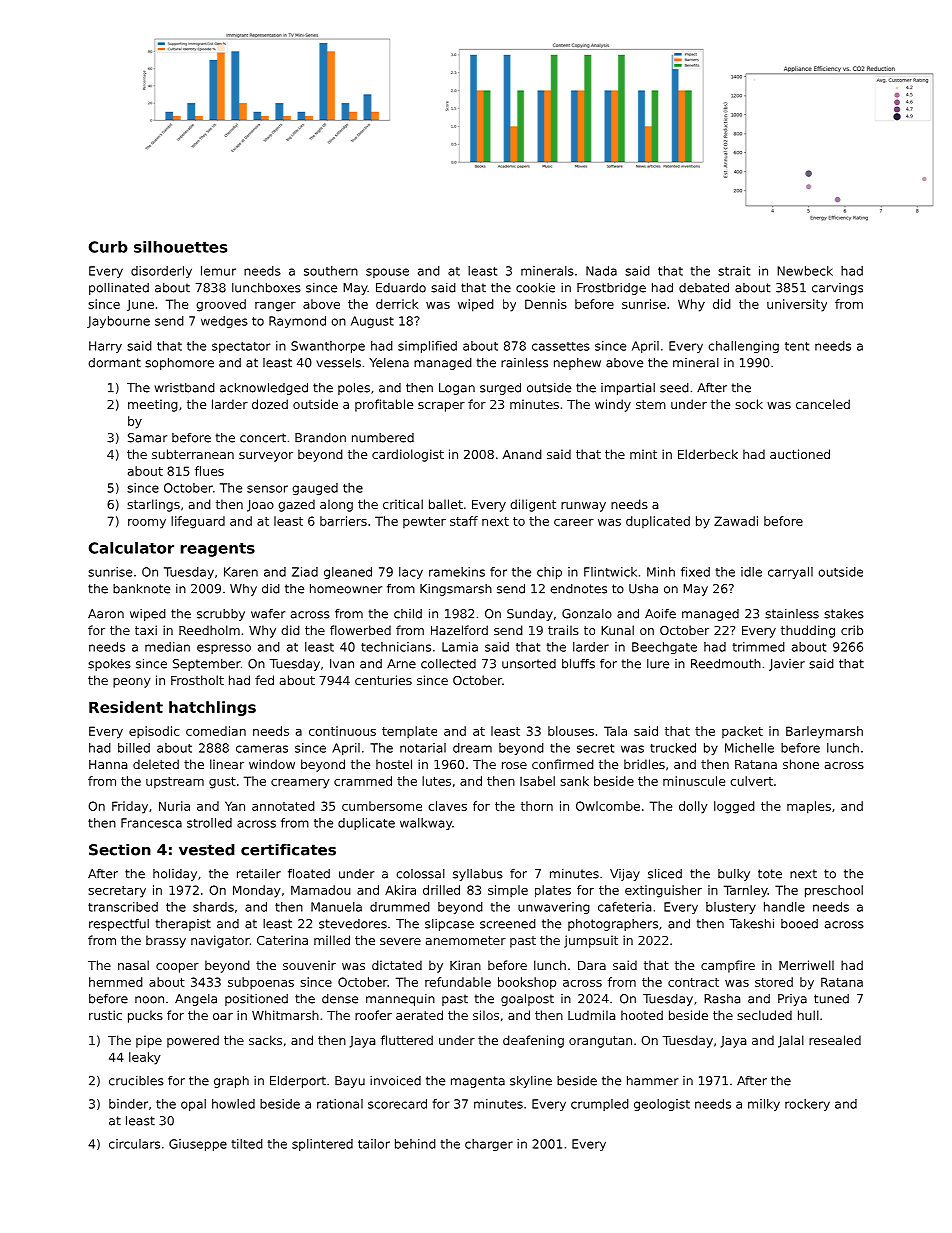 This screenshot has width=952, height=1233. I want to click on carryall, so click(790, 573).
